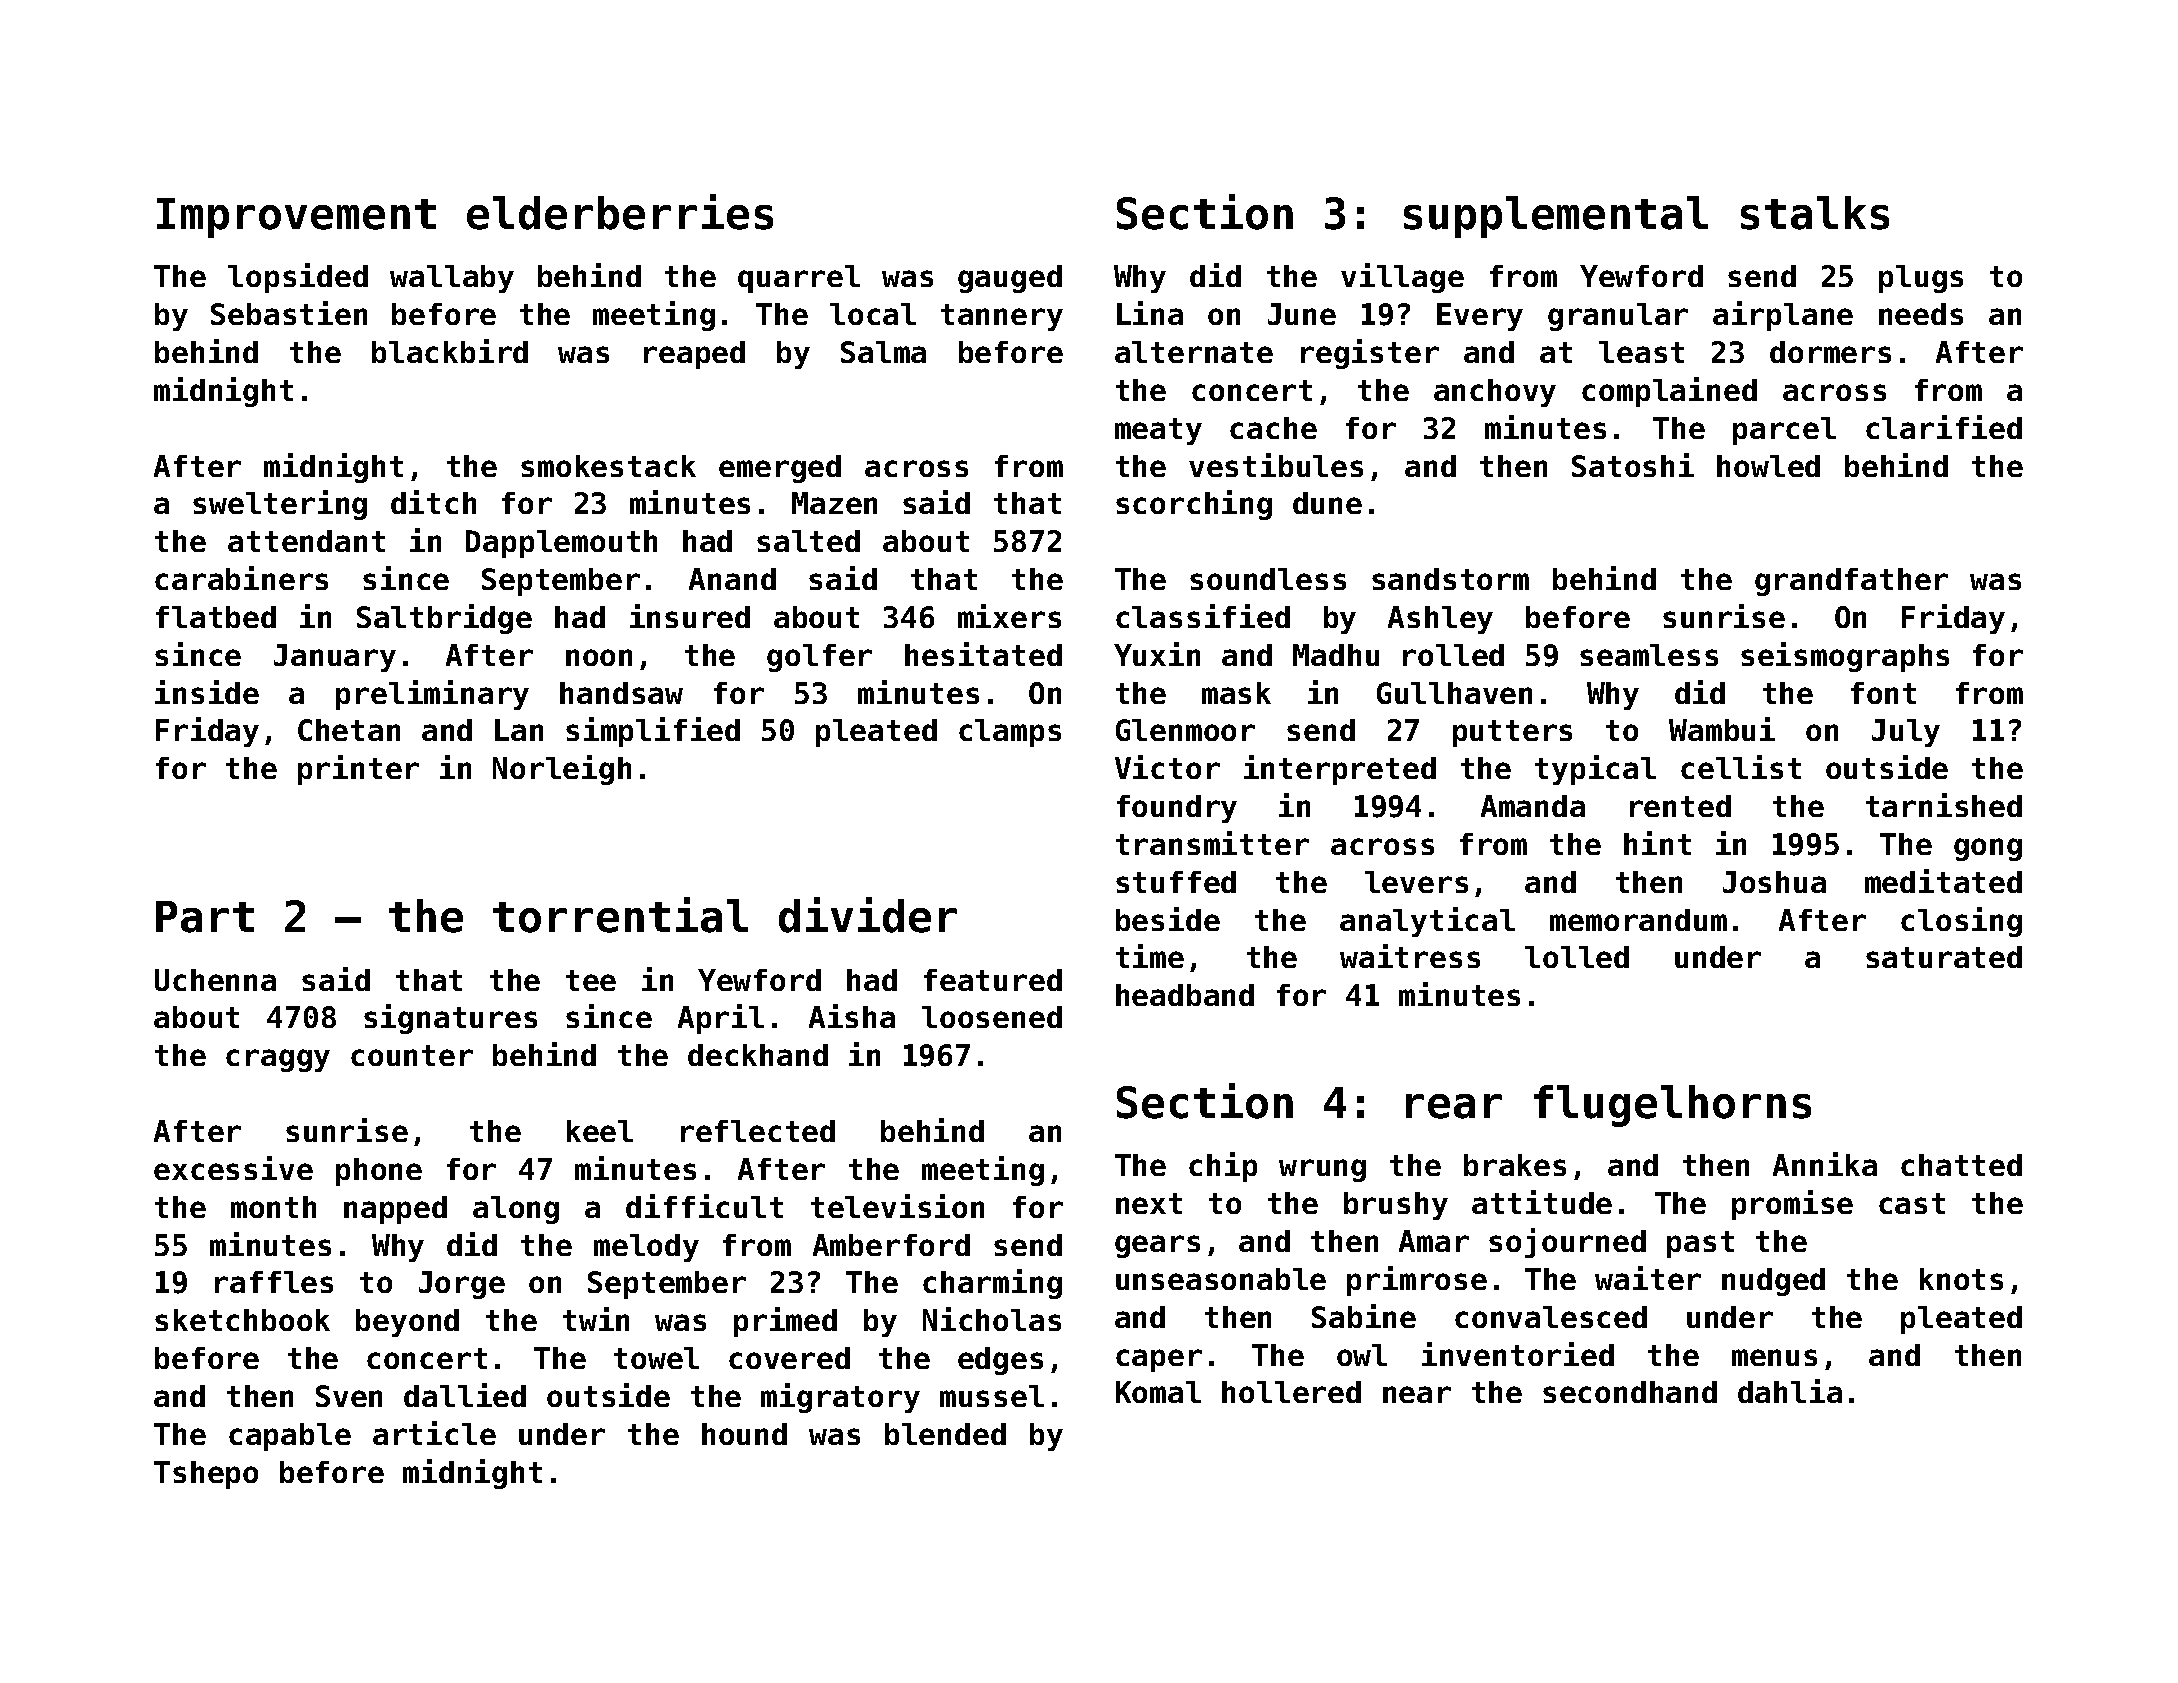 The image size is (2178, 1683). I want to click on sweltering, so click(280, 505).
